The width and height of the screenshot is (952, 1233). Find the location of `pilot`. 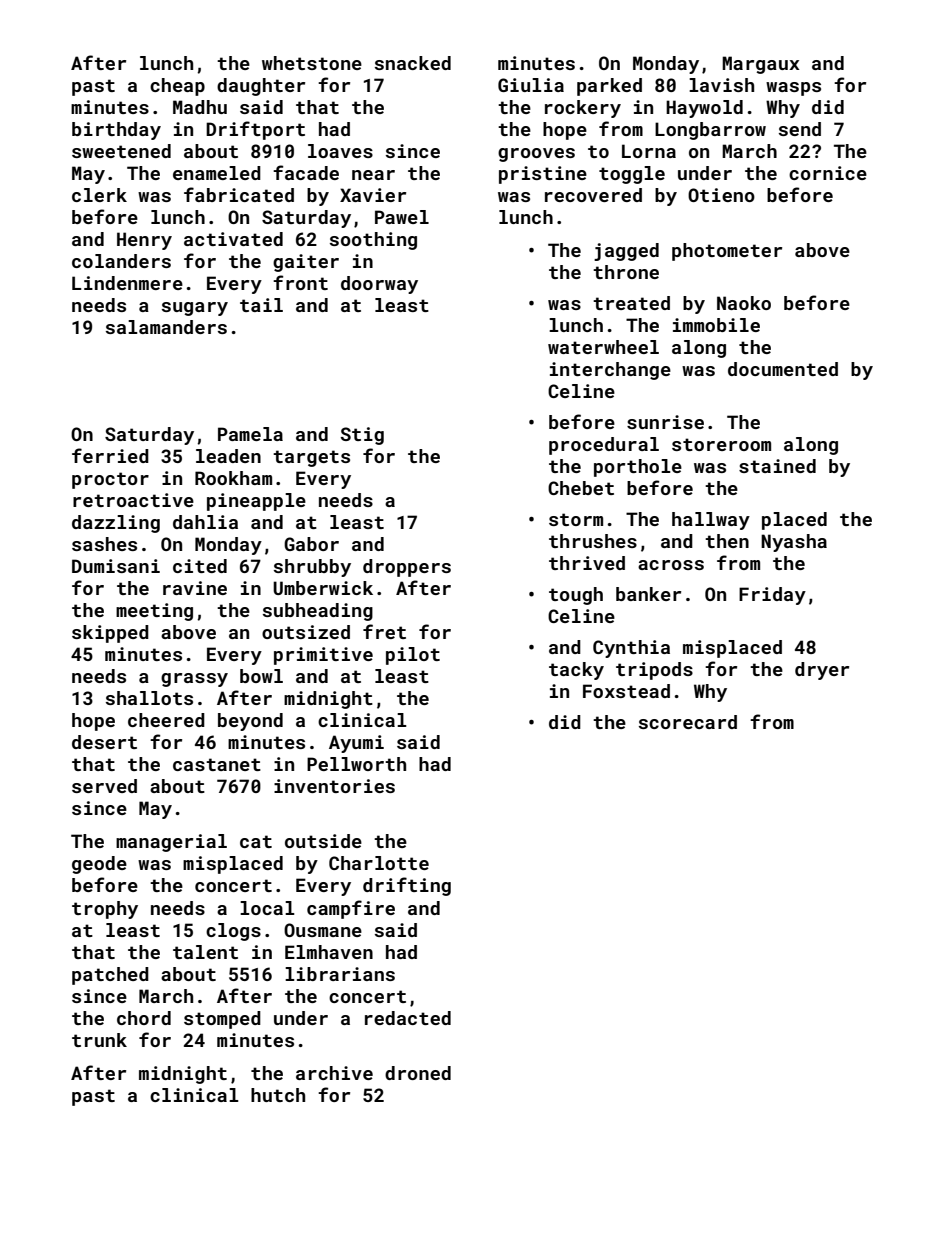

pilot is located at coordinates (413, 656).
